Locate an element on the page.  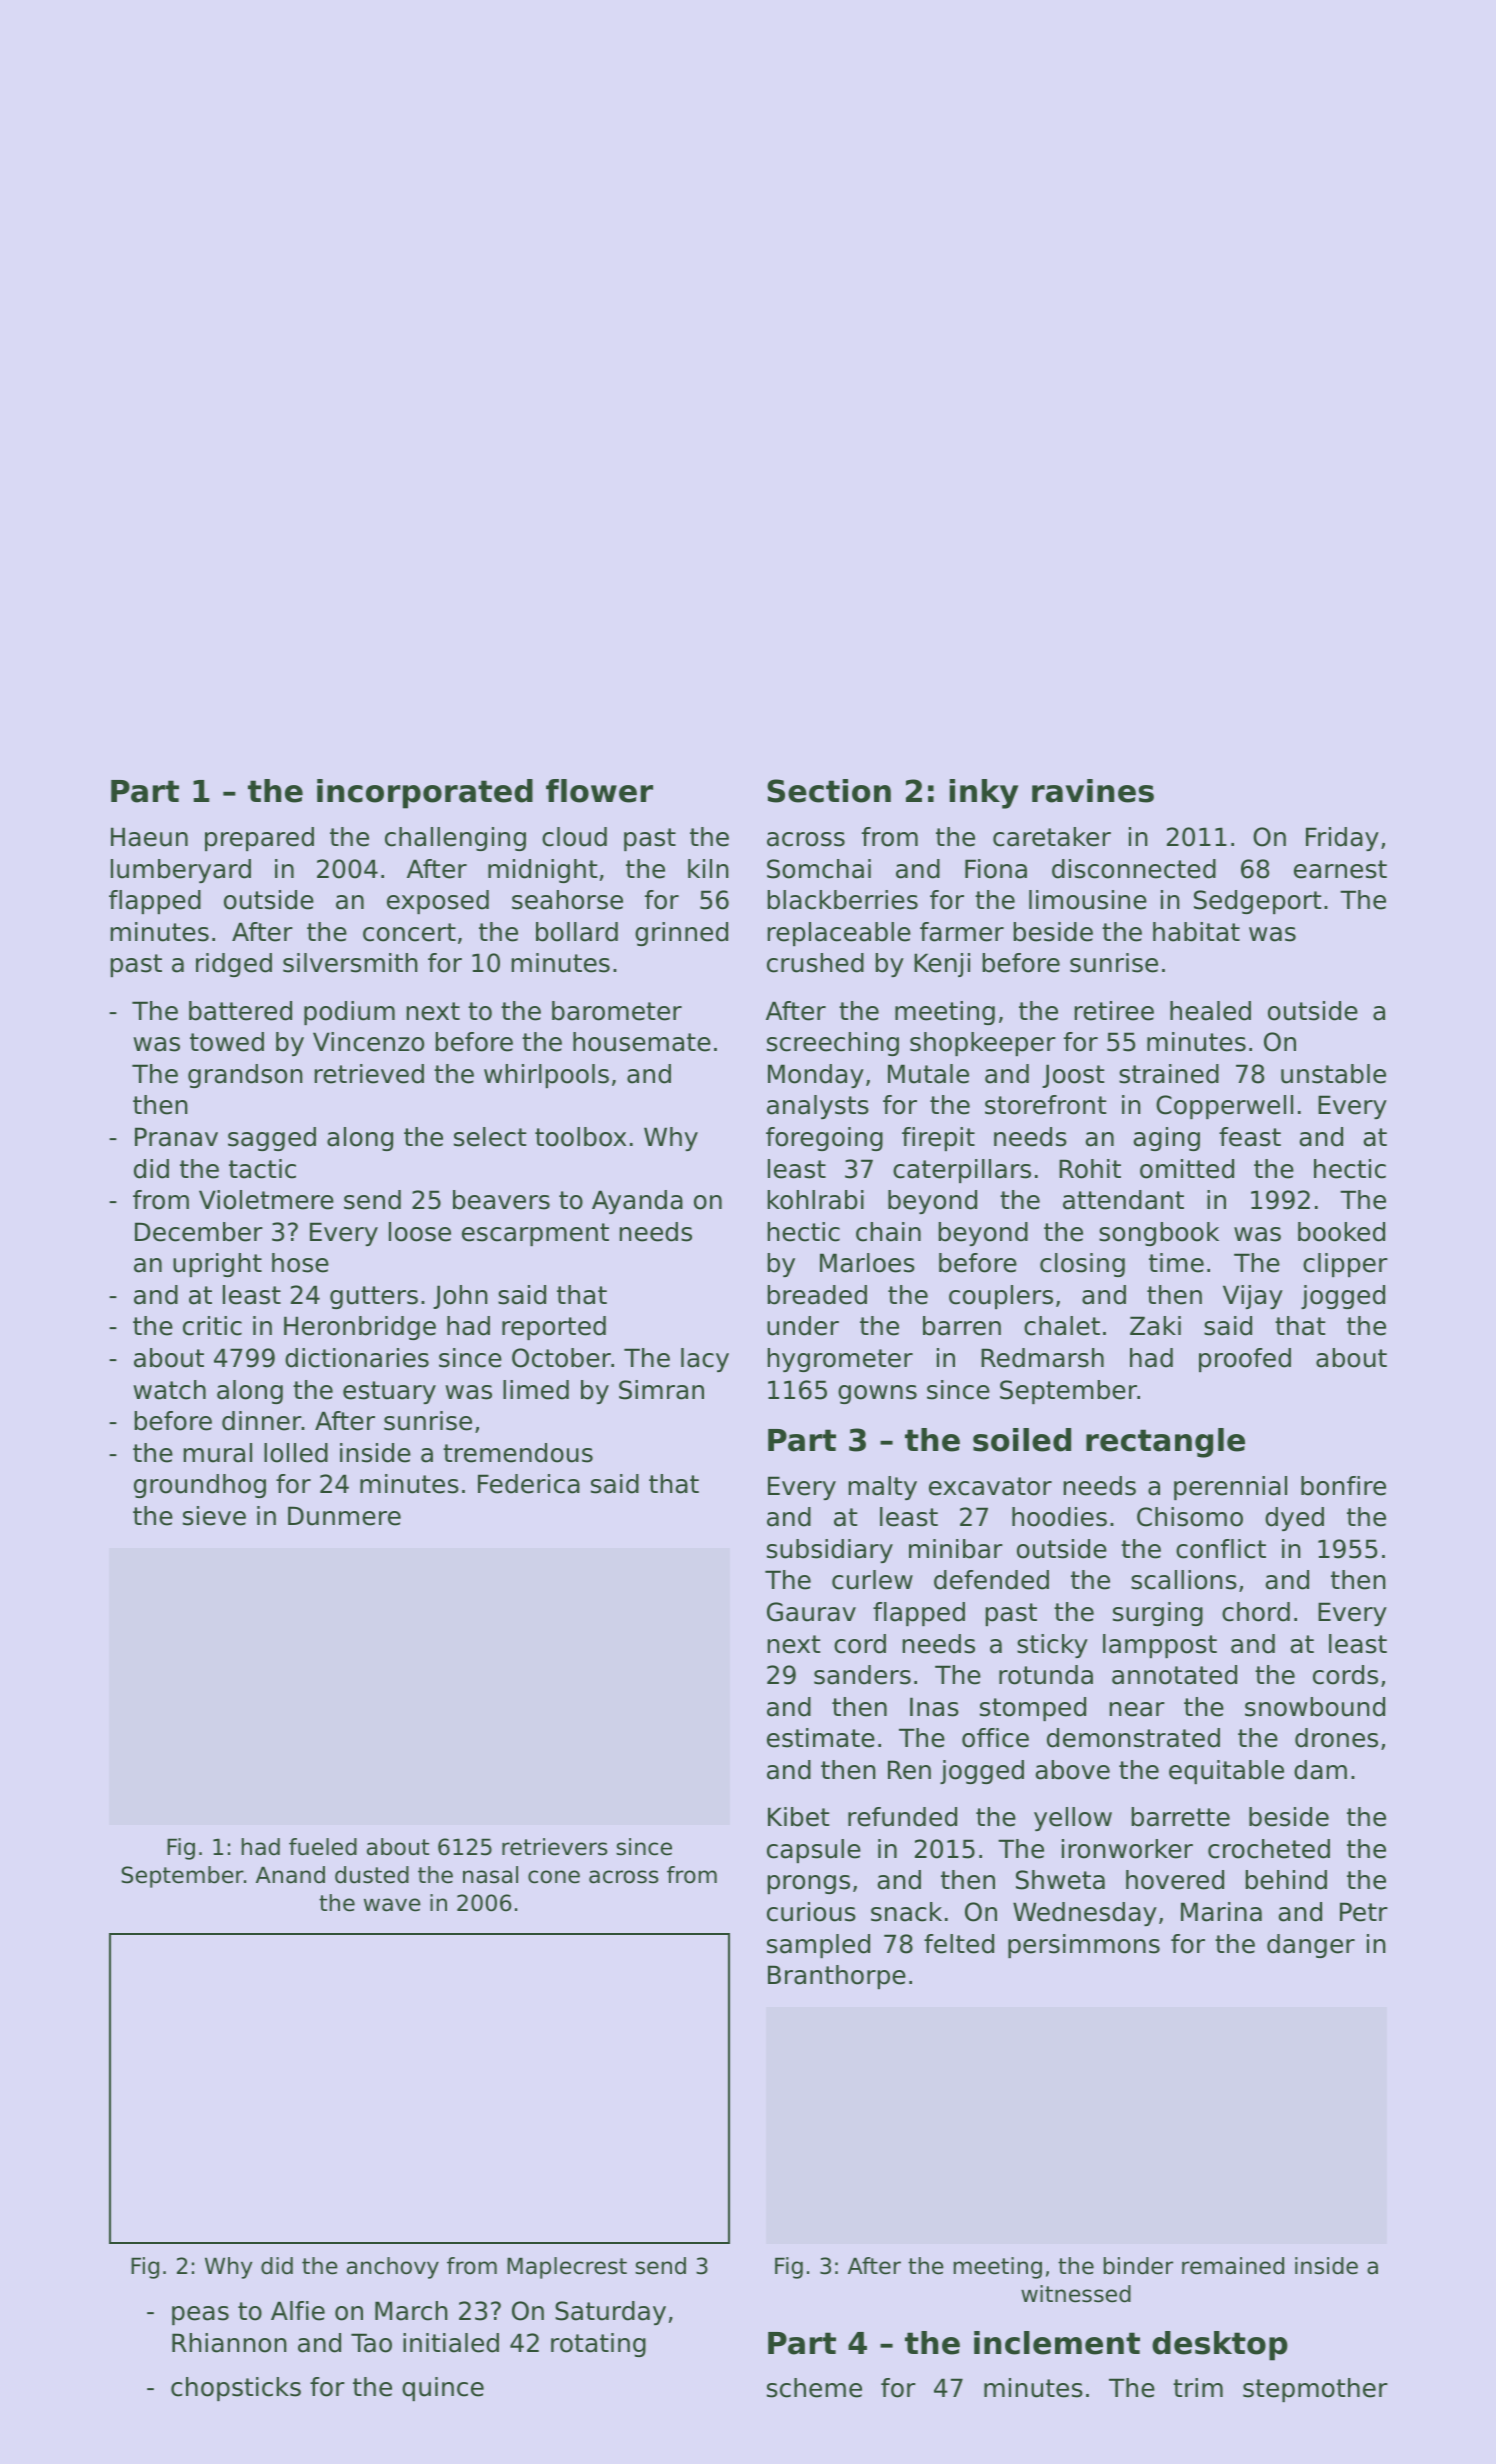
analysts is located at coordinates (818, 1107).
